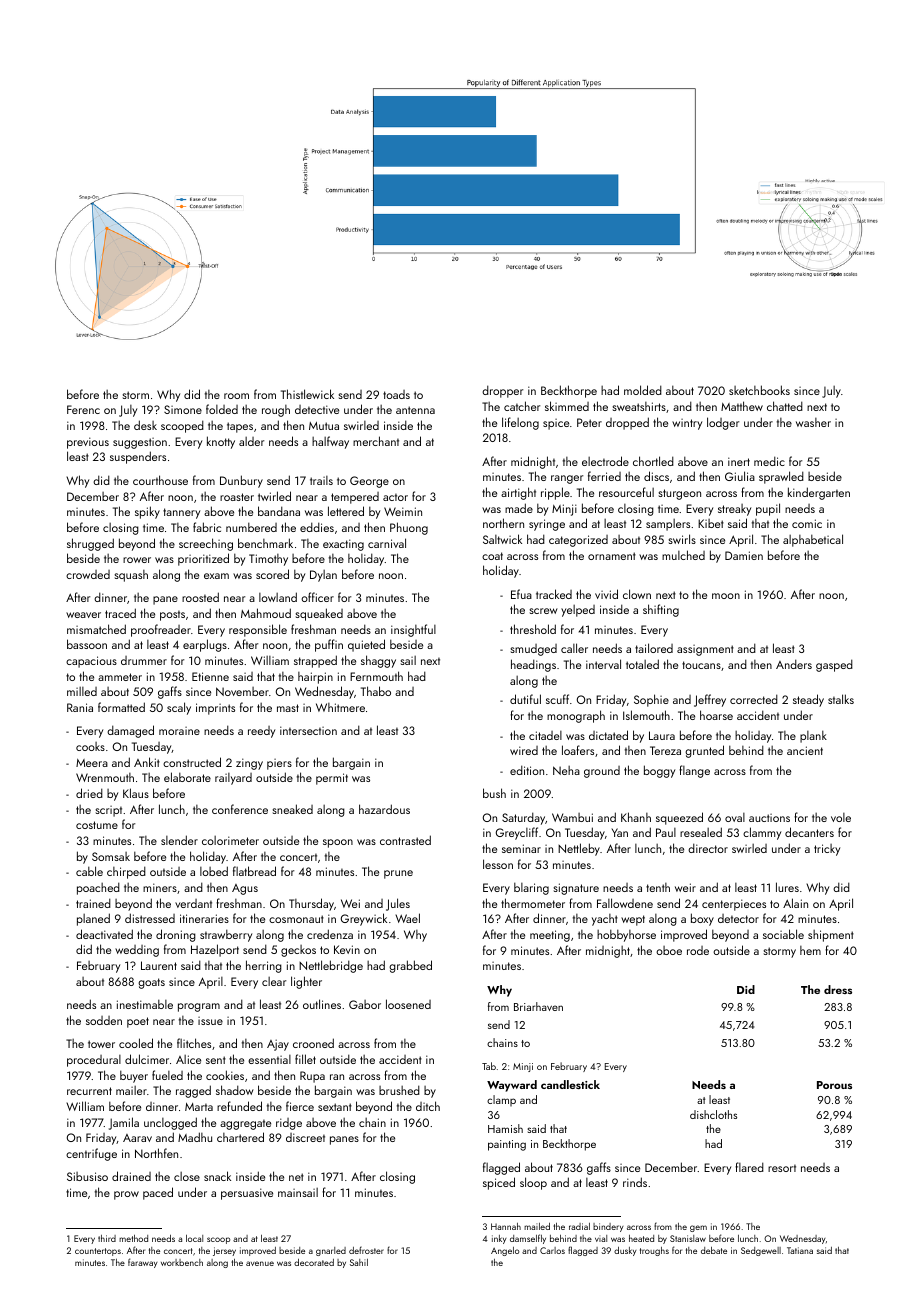 The width and height of the screenshot is (924, 1308). What do you see at coordinates (94, 1061) in the screenshot?
I see `procedural` at bounding box center [94, 1061].
